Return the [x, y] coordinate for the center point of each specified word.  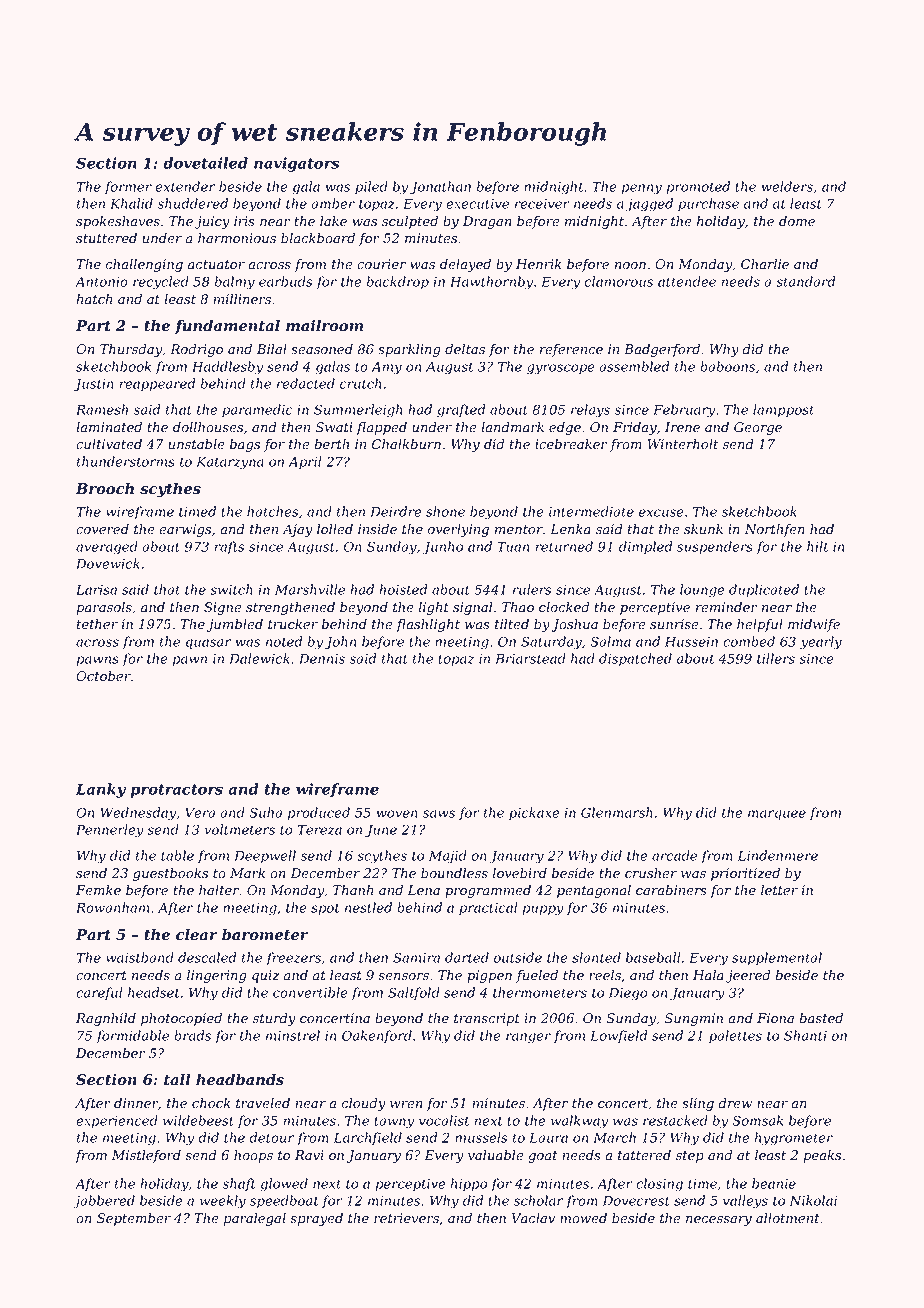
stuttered [106, 238]
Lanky [101, 790]
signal [473, 608]
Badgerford [662, 350]
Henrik [538, 264]
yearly [821, 643]
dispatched [635, 660]
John [341, 643]
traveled [263, 1103]
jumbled [235, 625]
